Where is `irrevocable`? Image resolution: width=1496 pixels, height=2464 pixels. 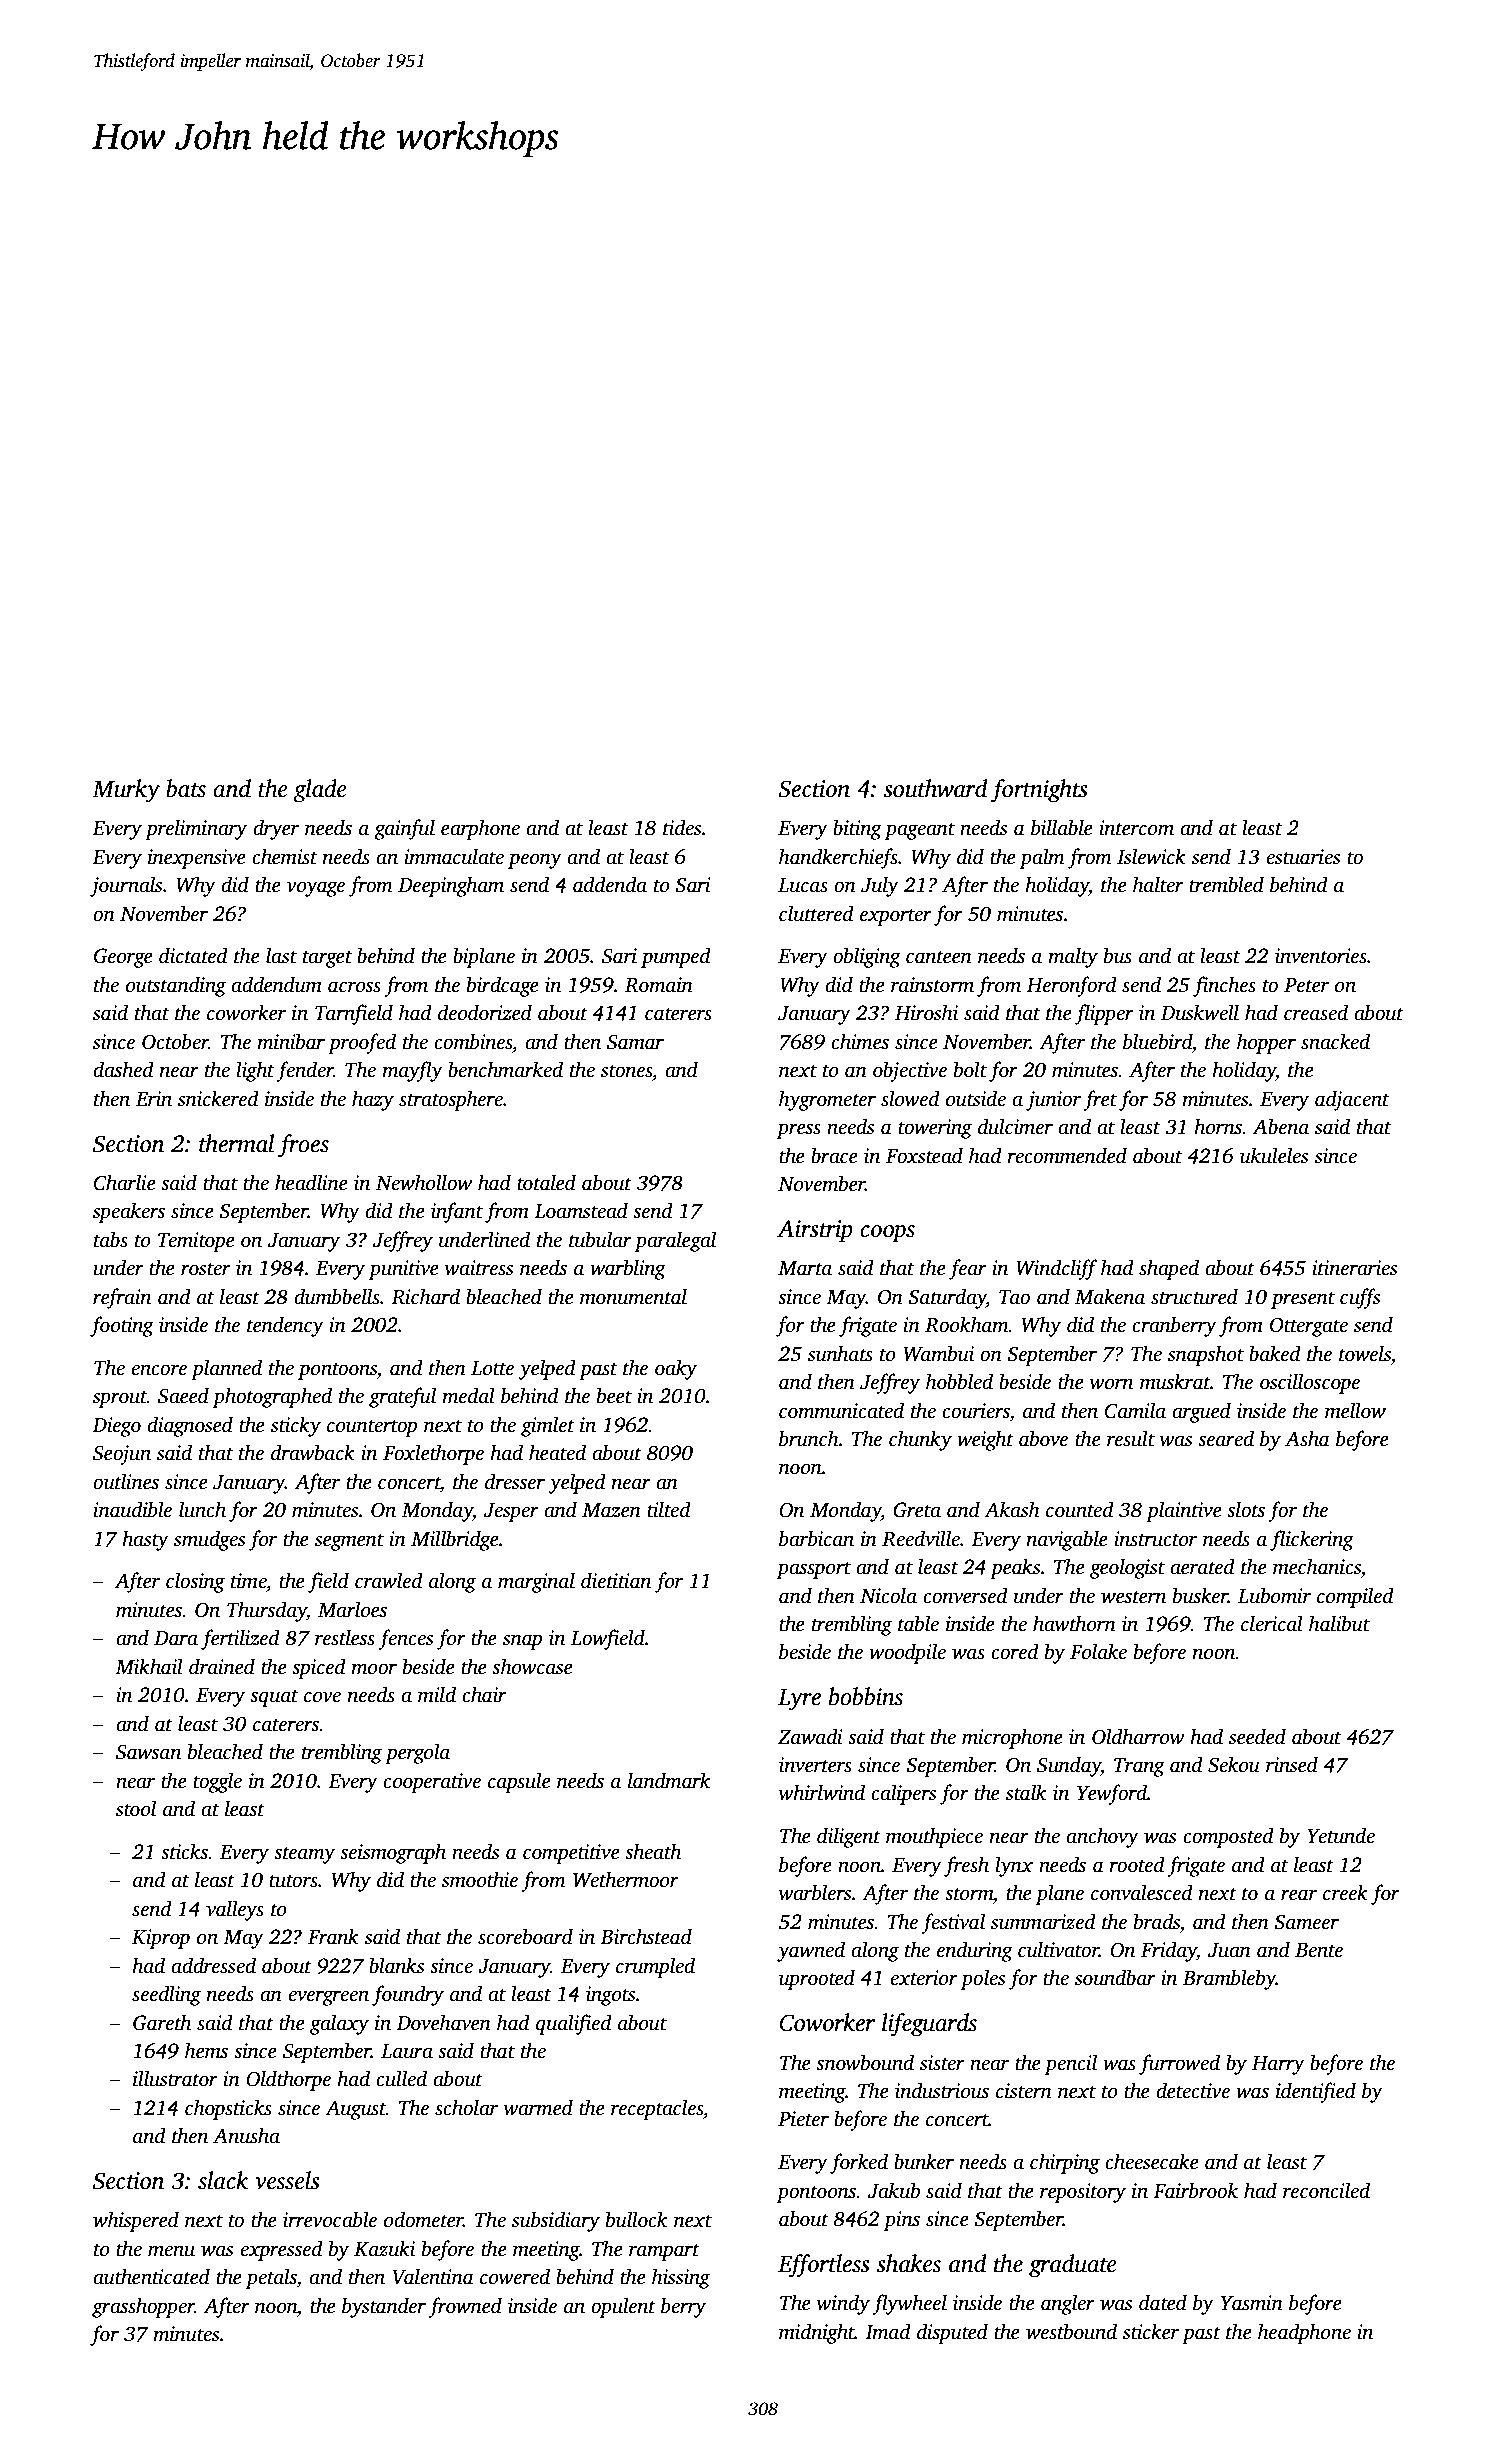 irrevocable is located at coordinates (330, 2219).
